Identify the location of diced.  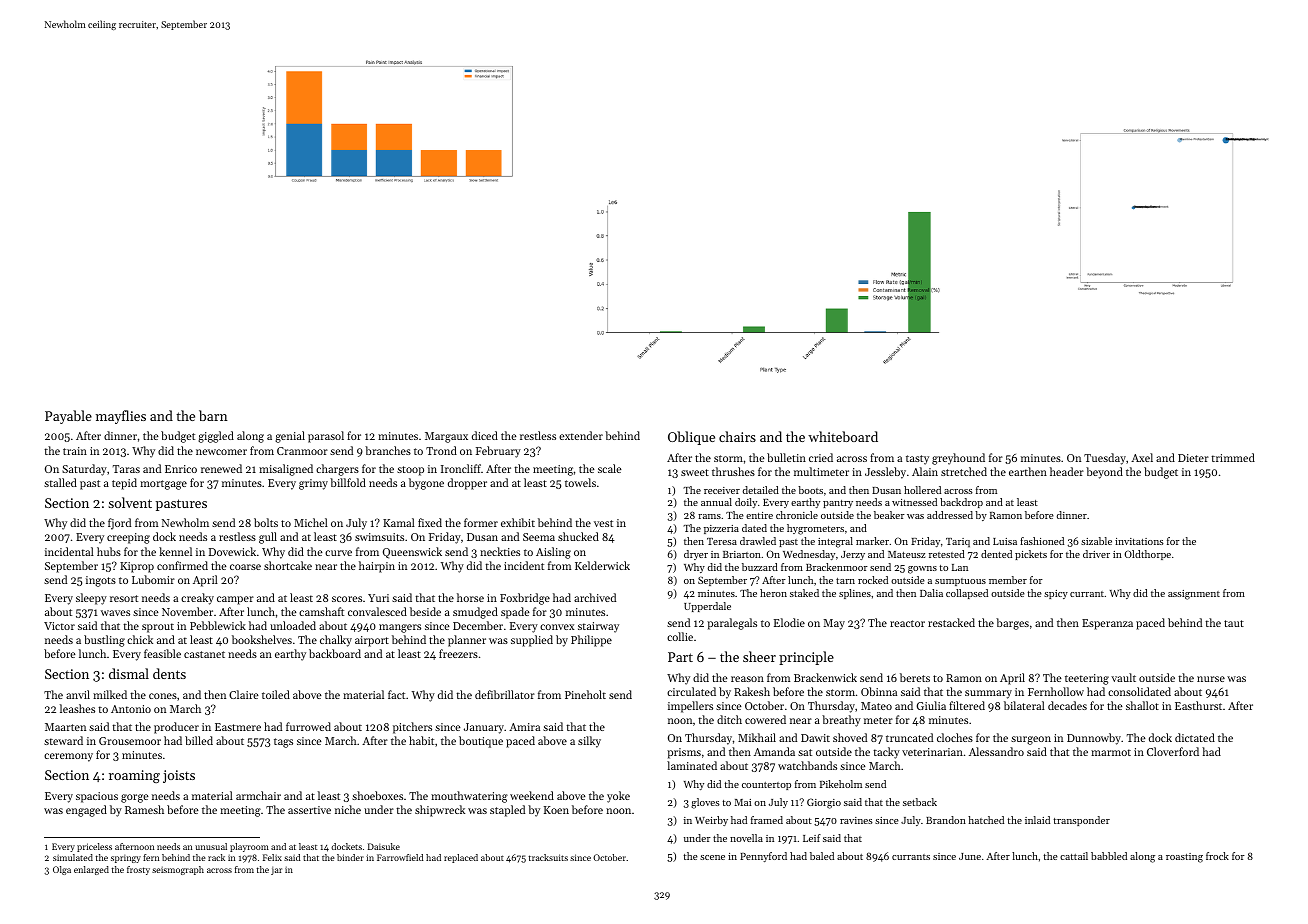
(485, 435).
